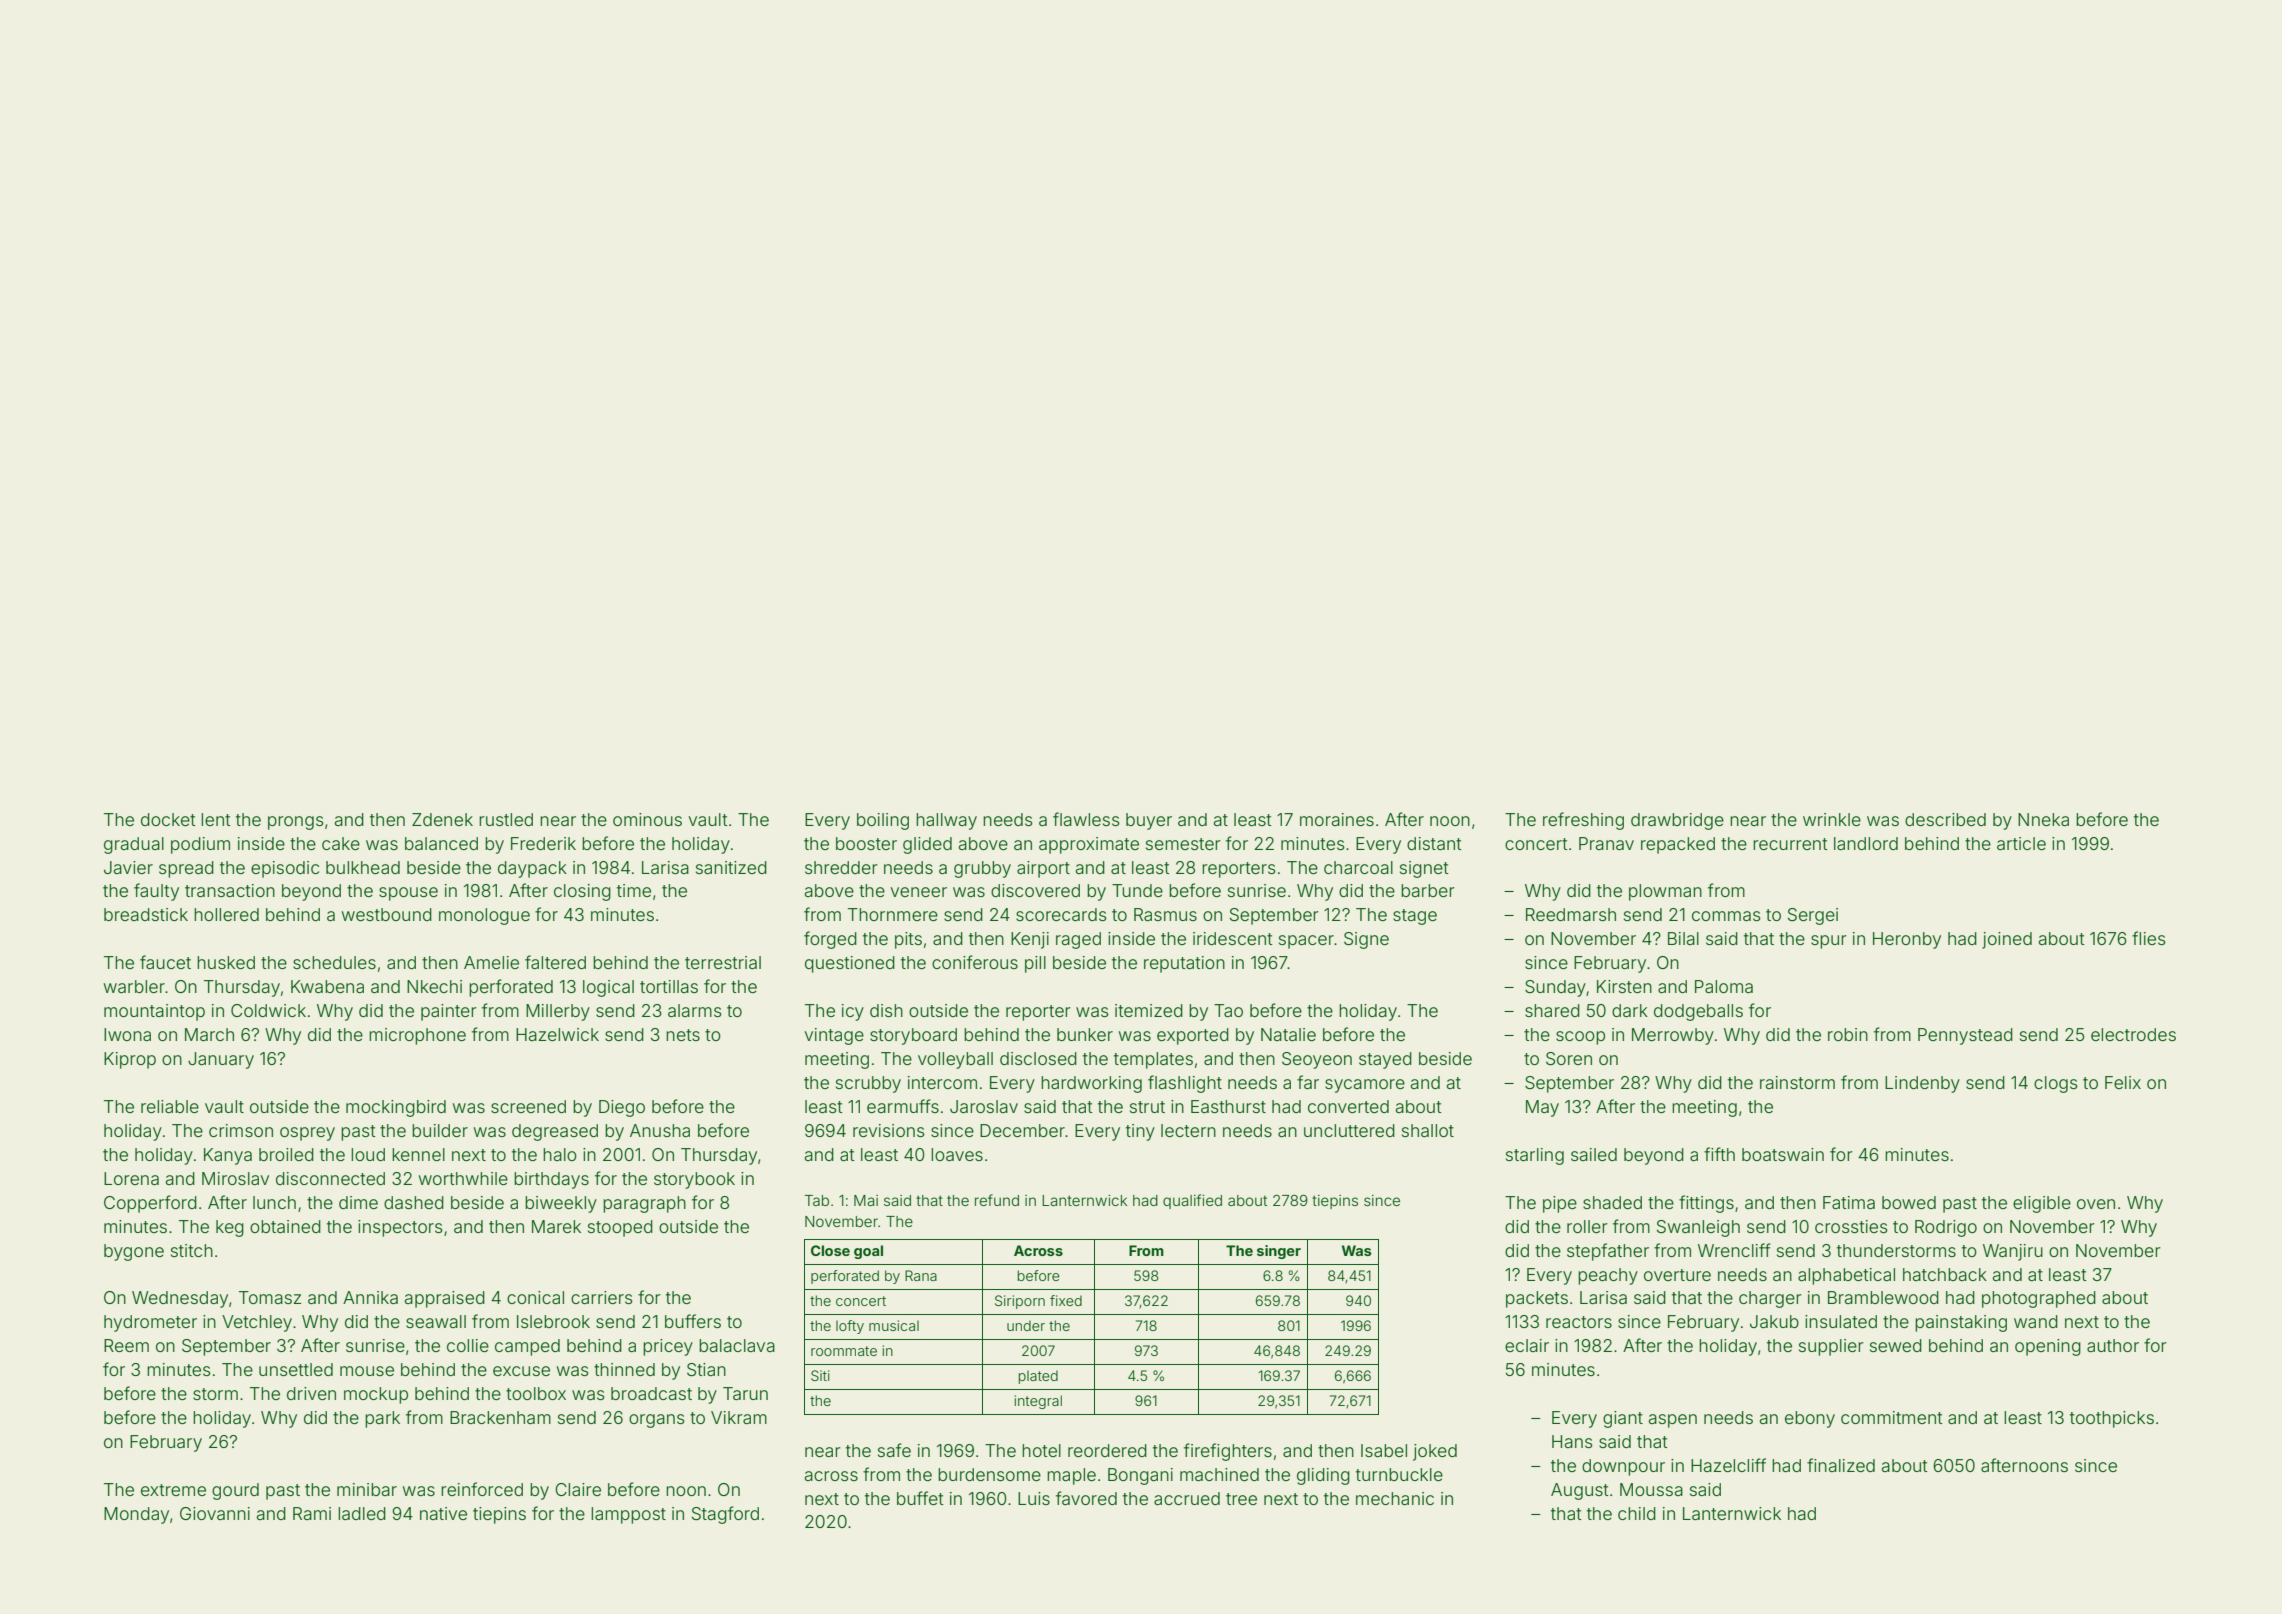  I want to click on Swanleigh, so click(1698, 1228).
